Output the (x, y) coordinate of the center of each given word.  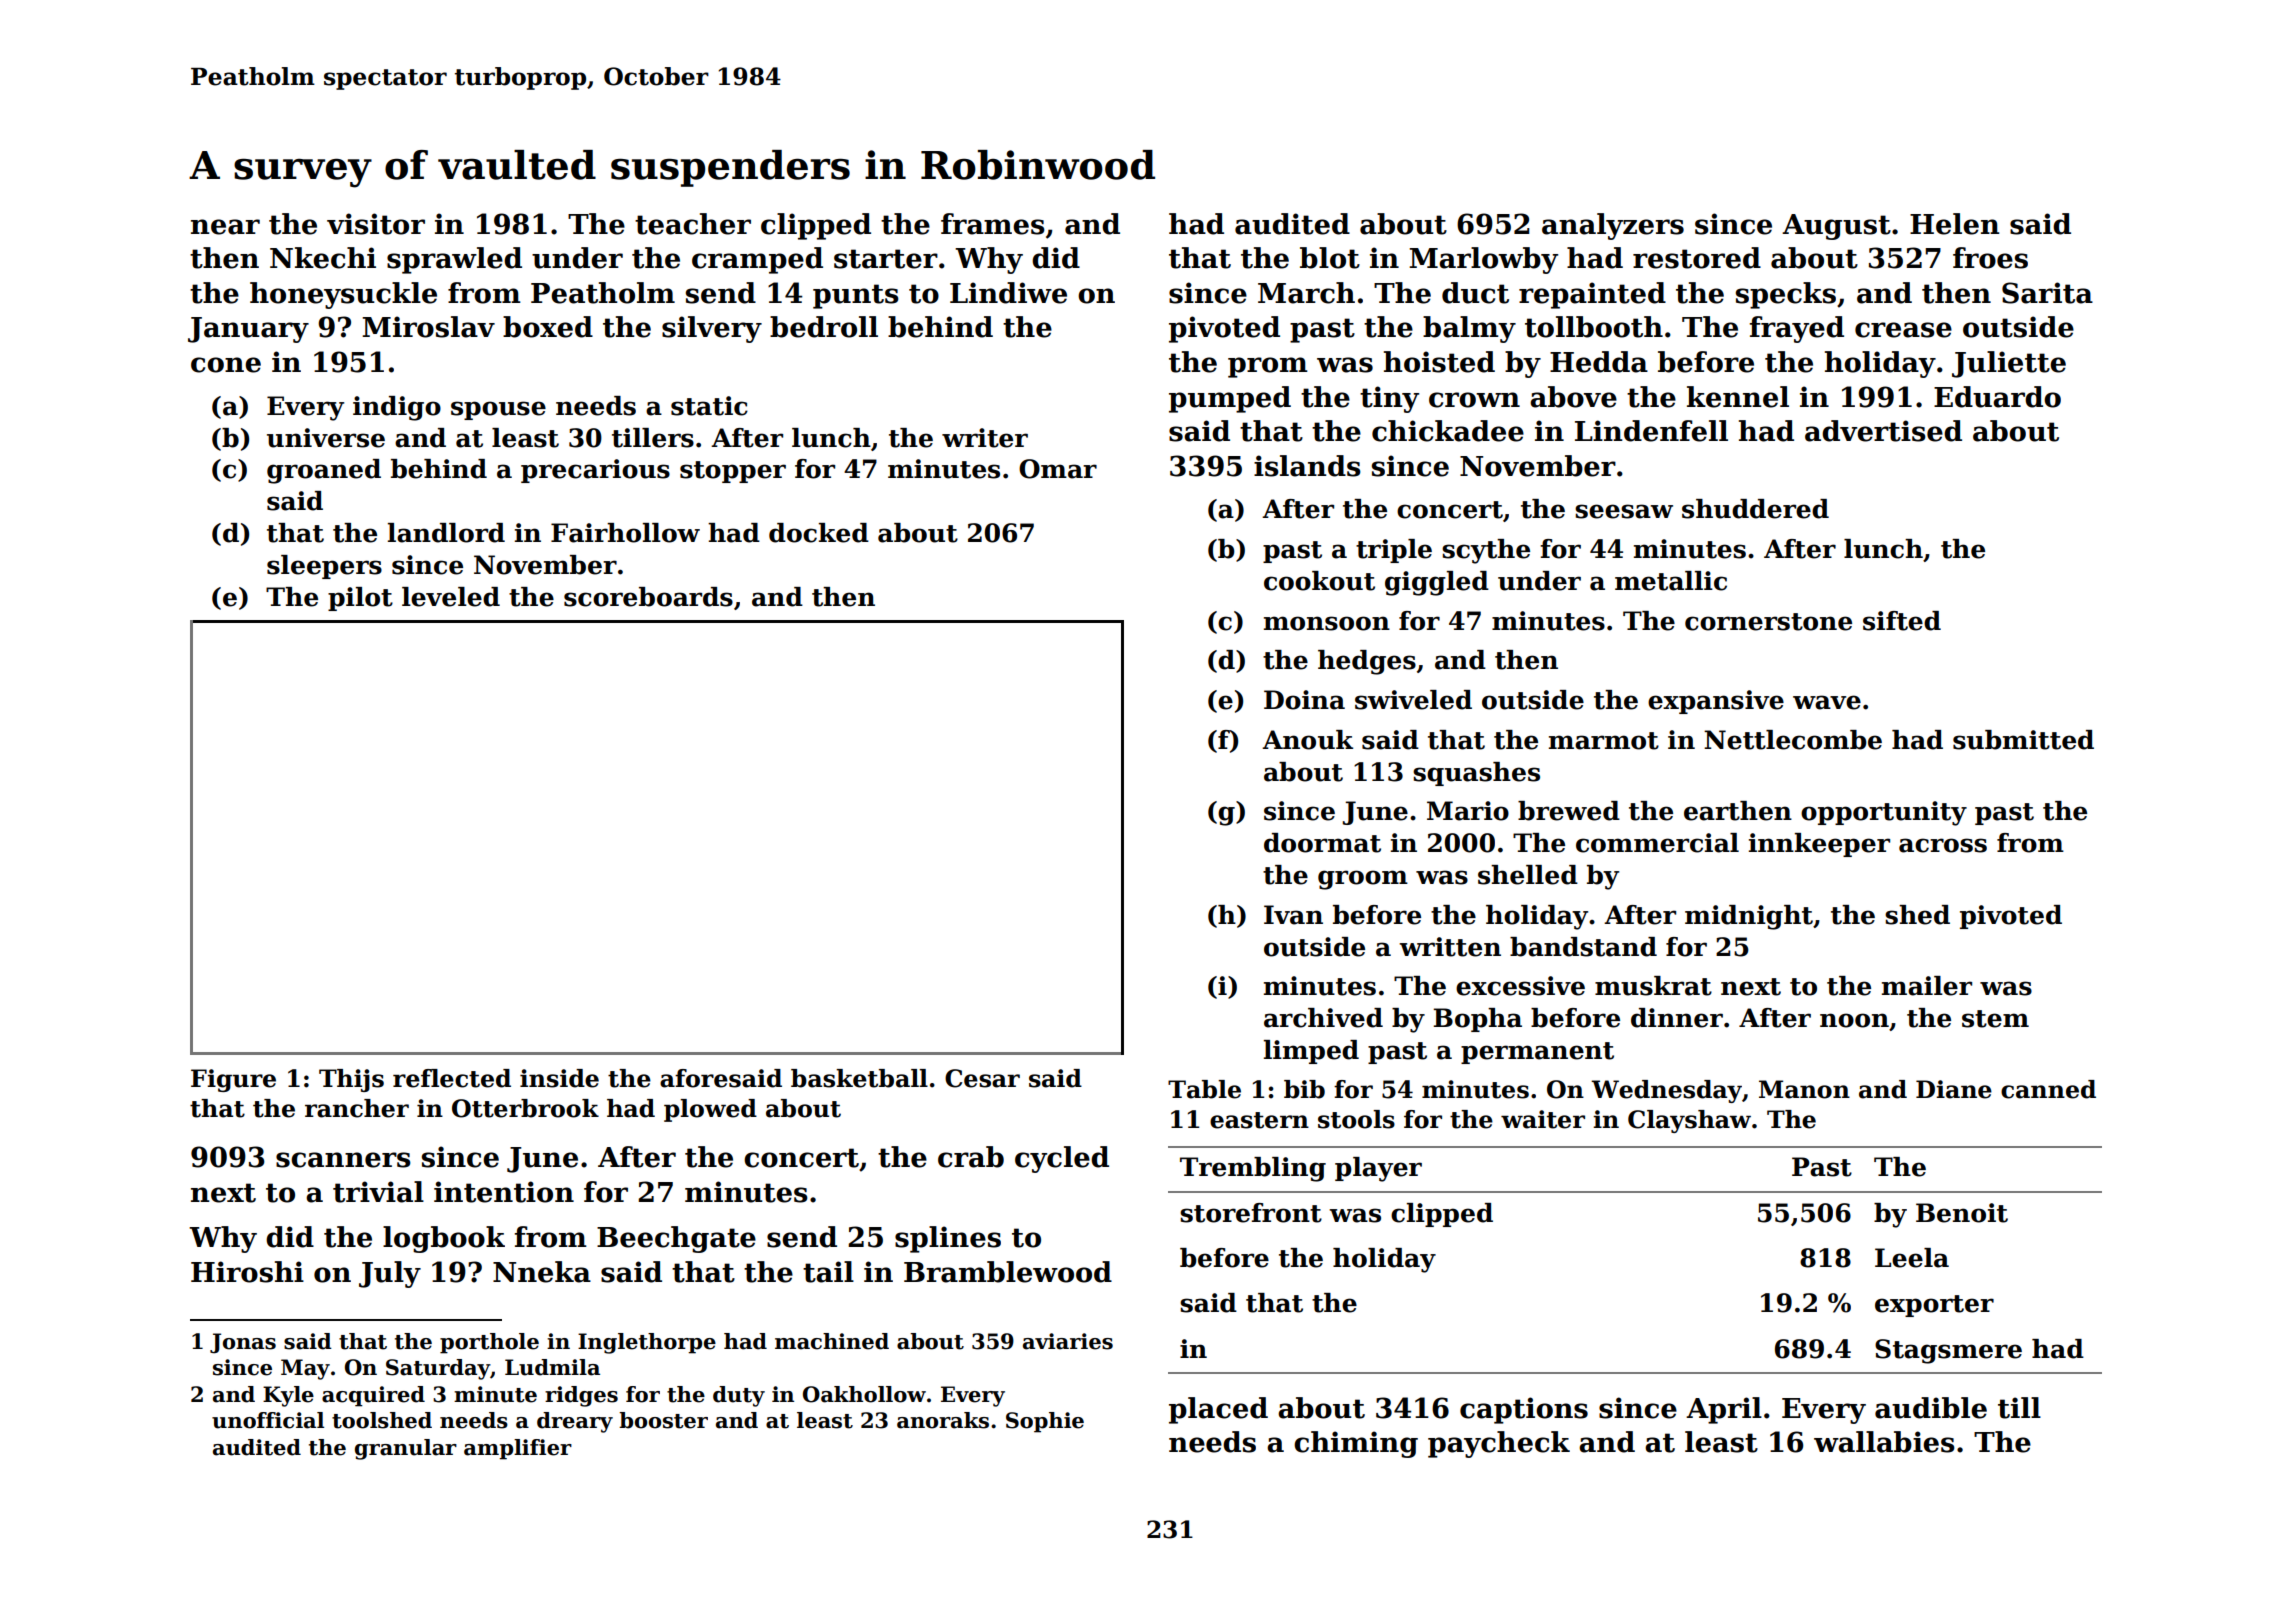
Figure (233, 1080)
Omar (1058, 469)
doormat (1322, 843)
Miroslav (428, 327)
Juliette (2009, 364)
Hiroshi (247, 1272)
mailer (1927, 986)
